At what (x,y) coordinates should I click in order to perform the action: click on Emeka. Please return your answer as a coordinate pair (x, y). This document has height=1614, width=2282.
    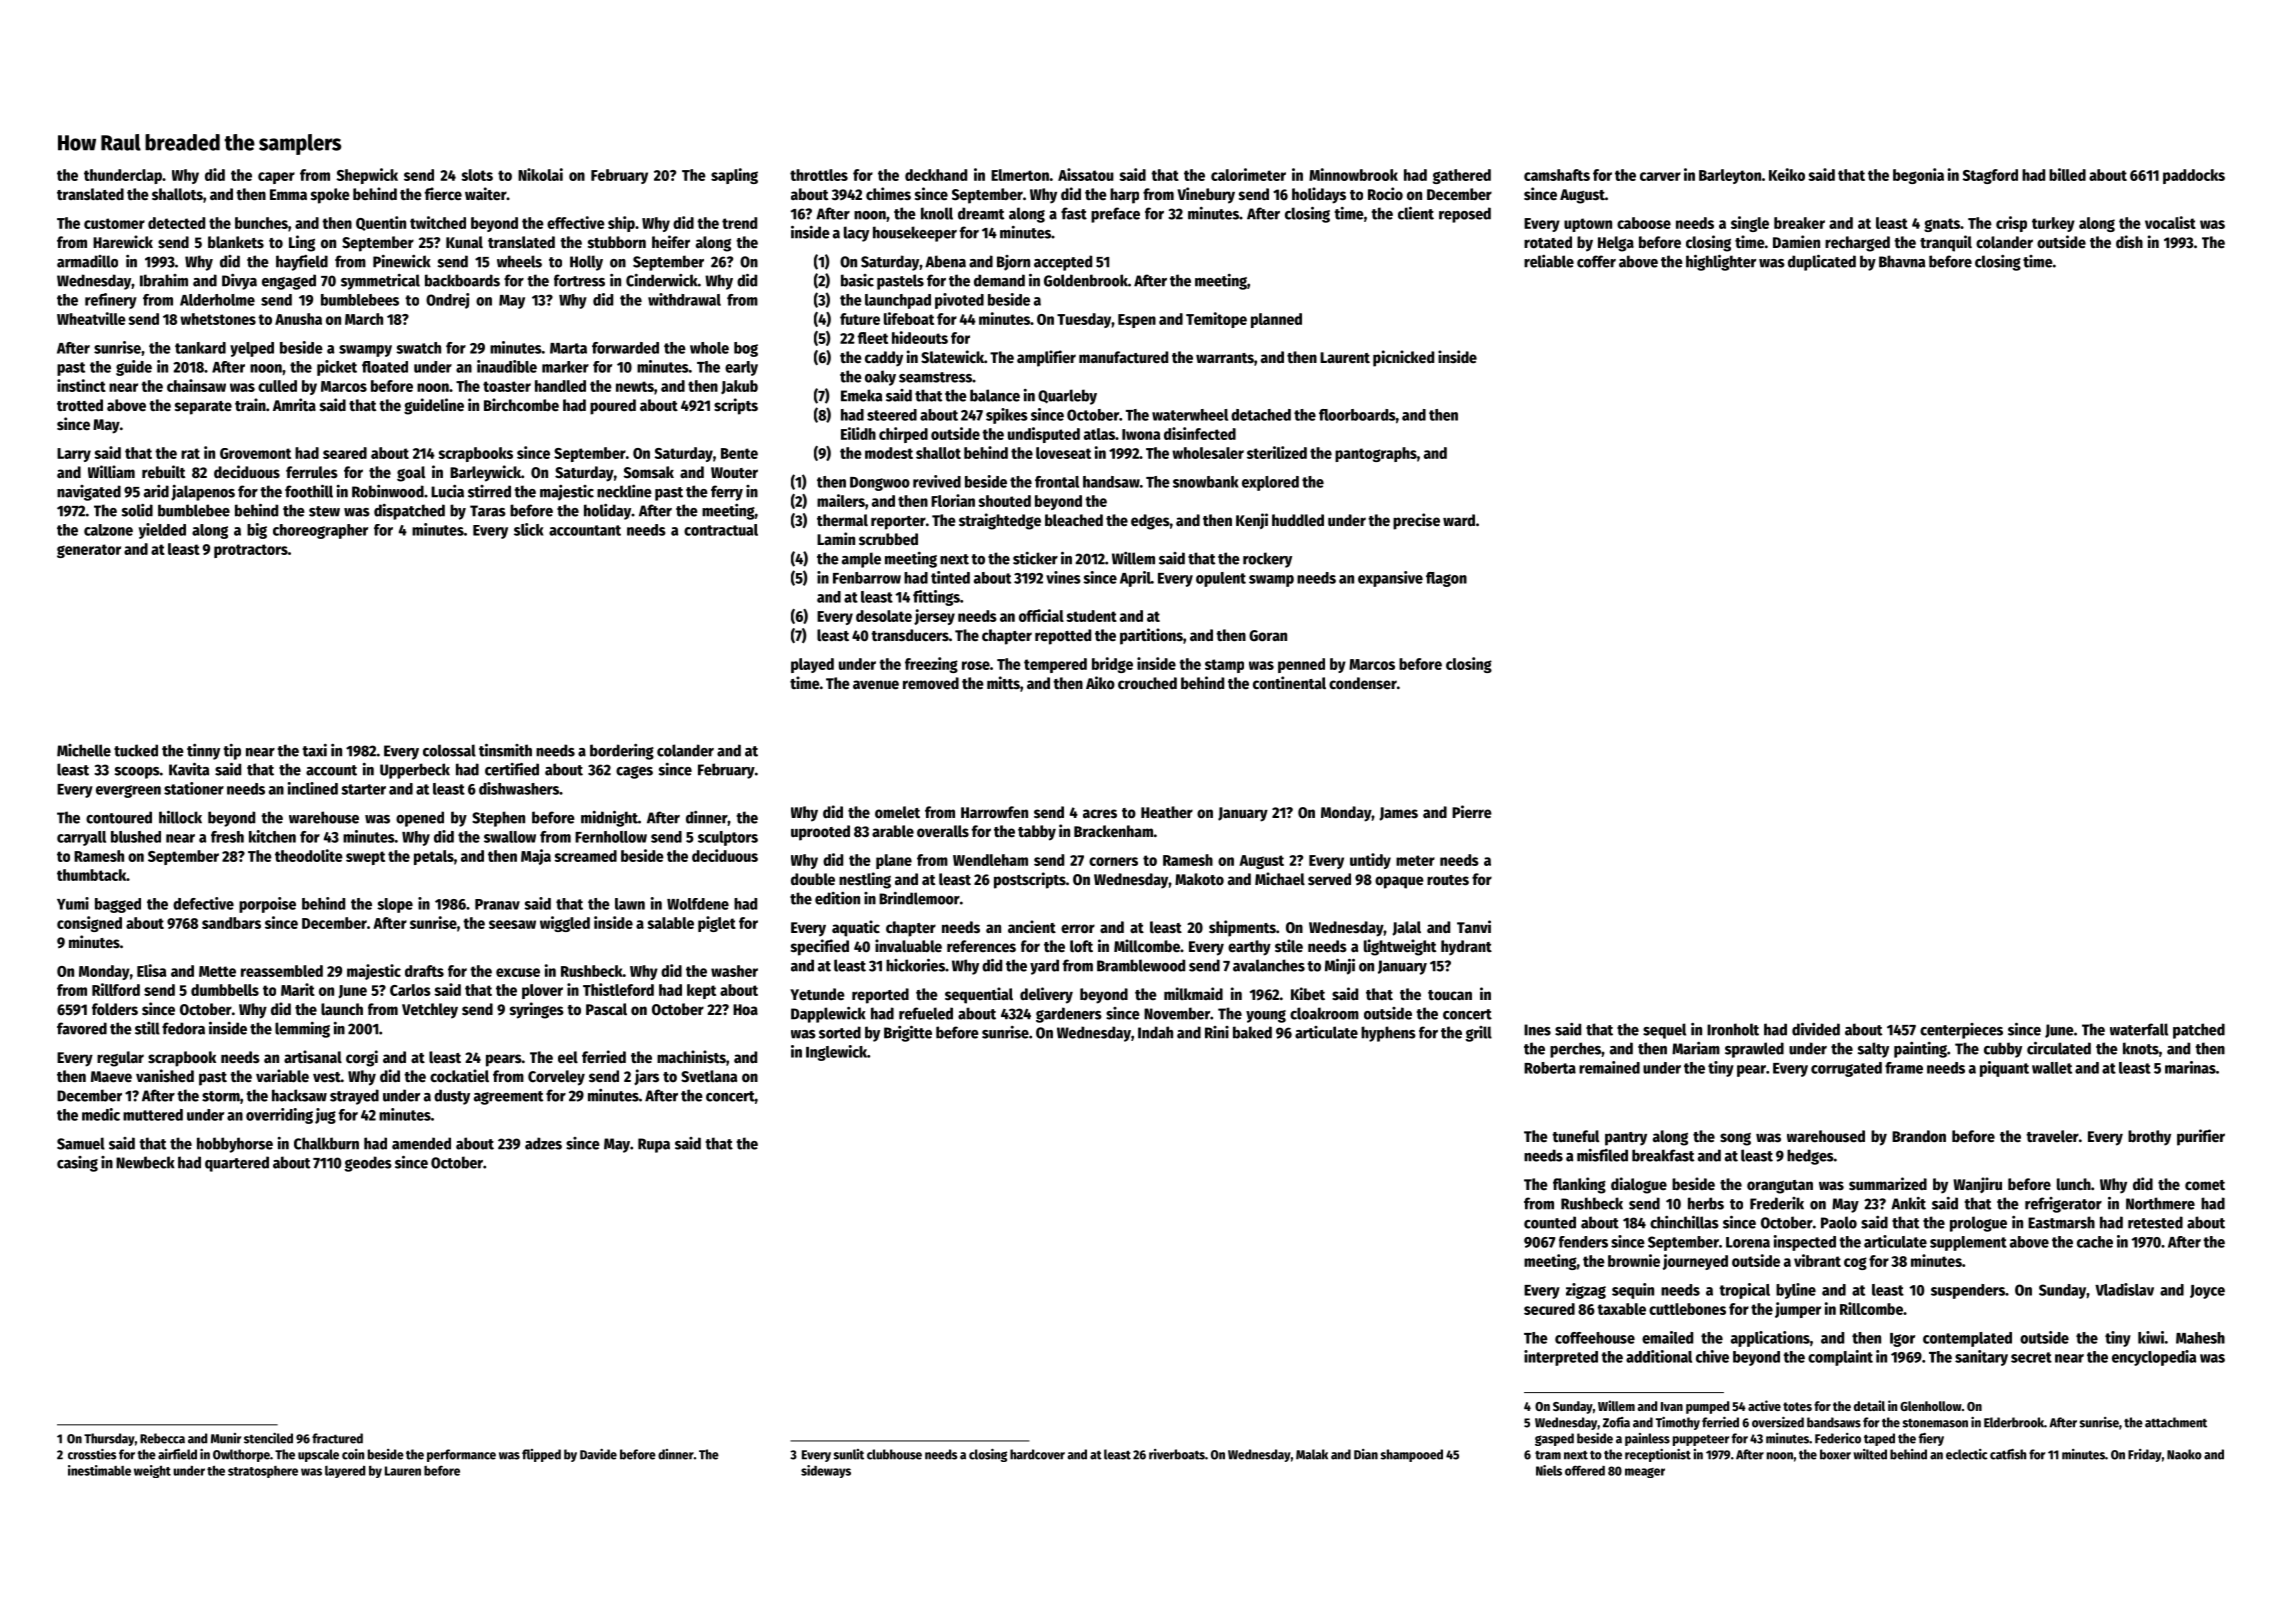
    Looking at the image, I should click on (861, 395).
